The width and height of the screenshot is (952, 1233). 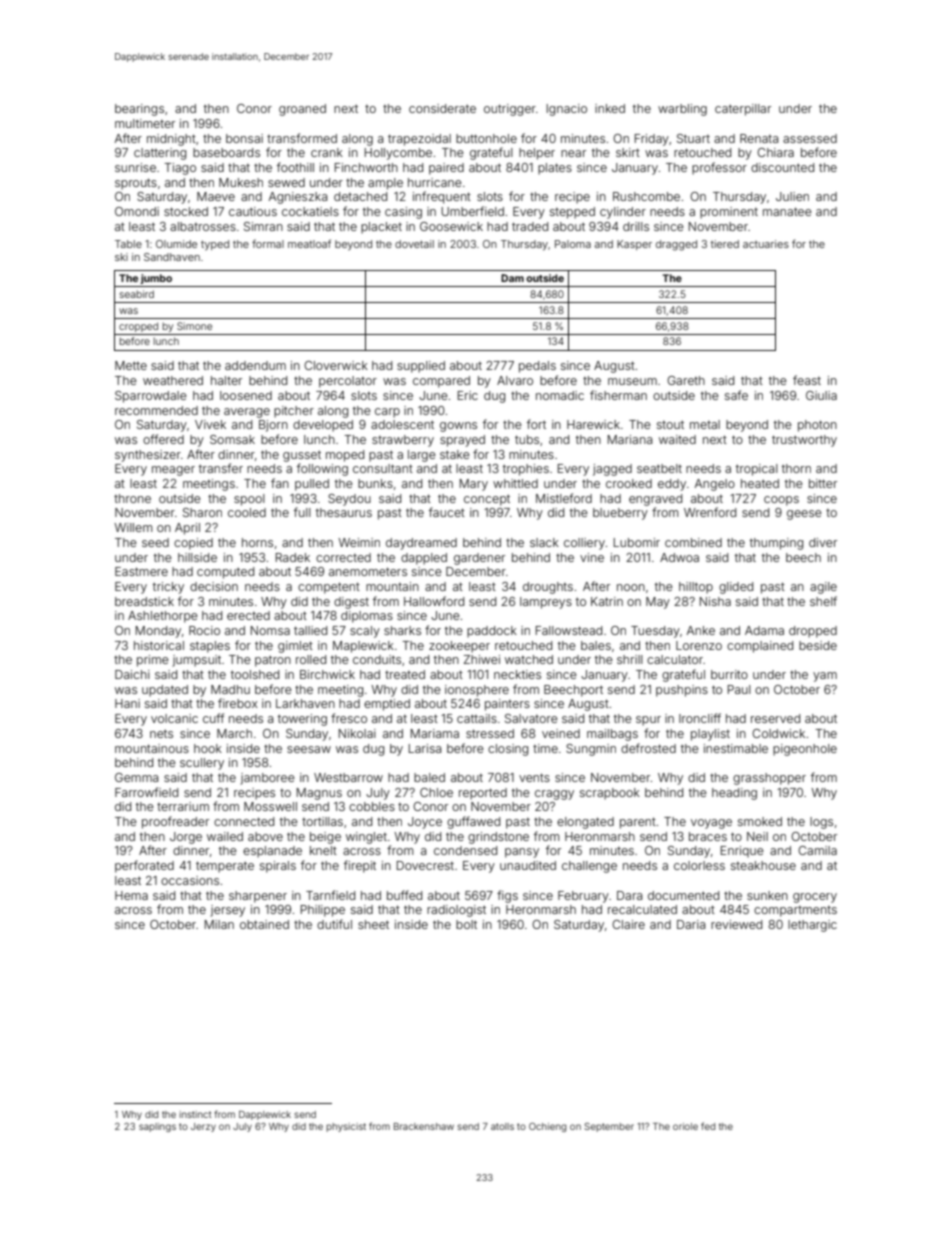 What do you see at coordinates (131, 365) in the screenshot?
I see `Mette` at bounding box center [131, 365].
